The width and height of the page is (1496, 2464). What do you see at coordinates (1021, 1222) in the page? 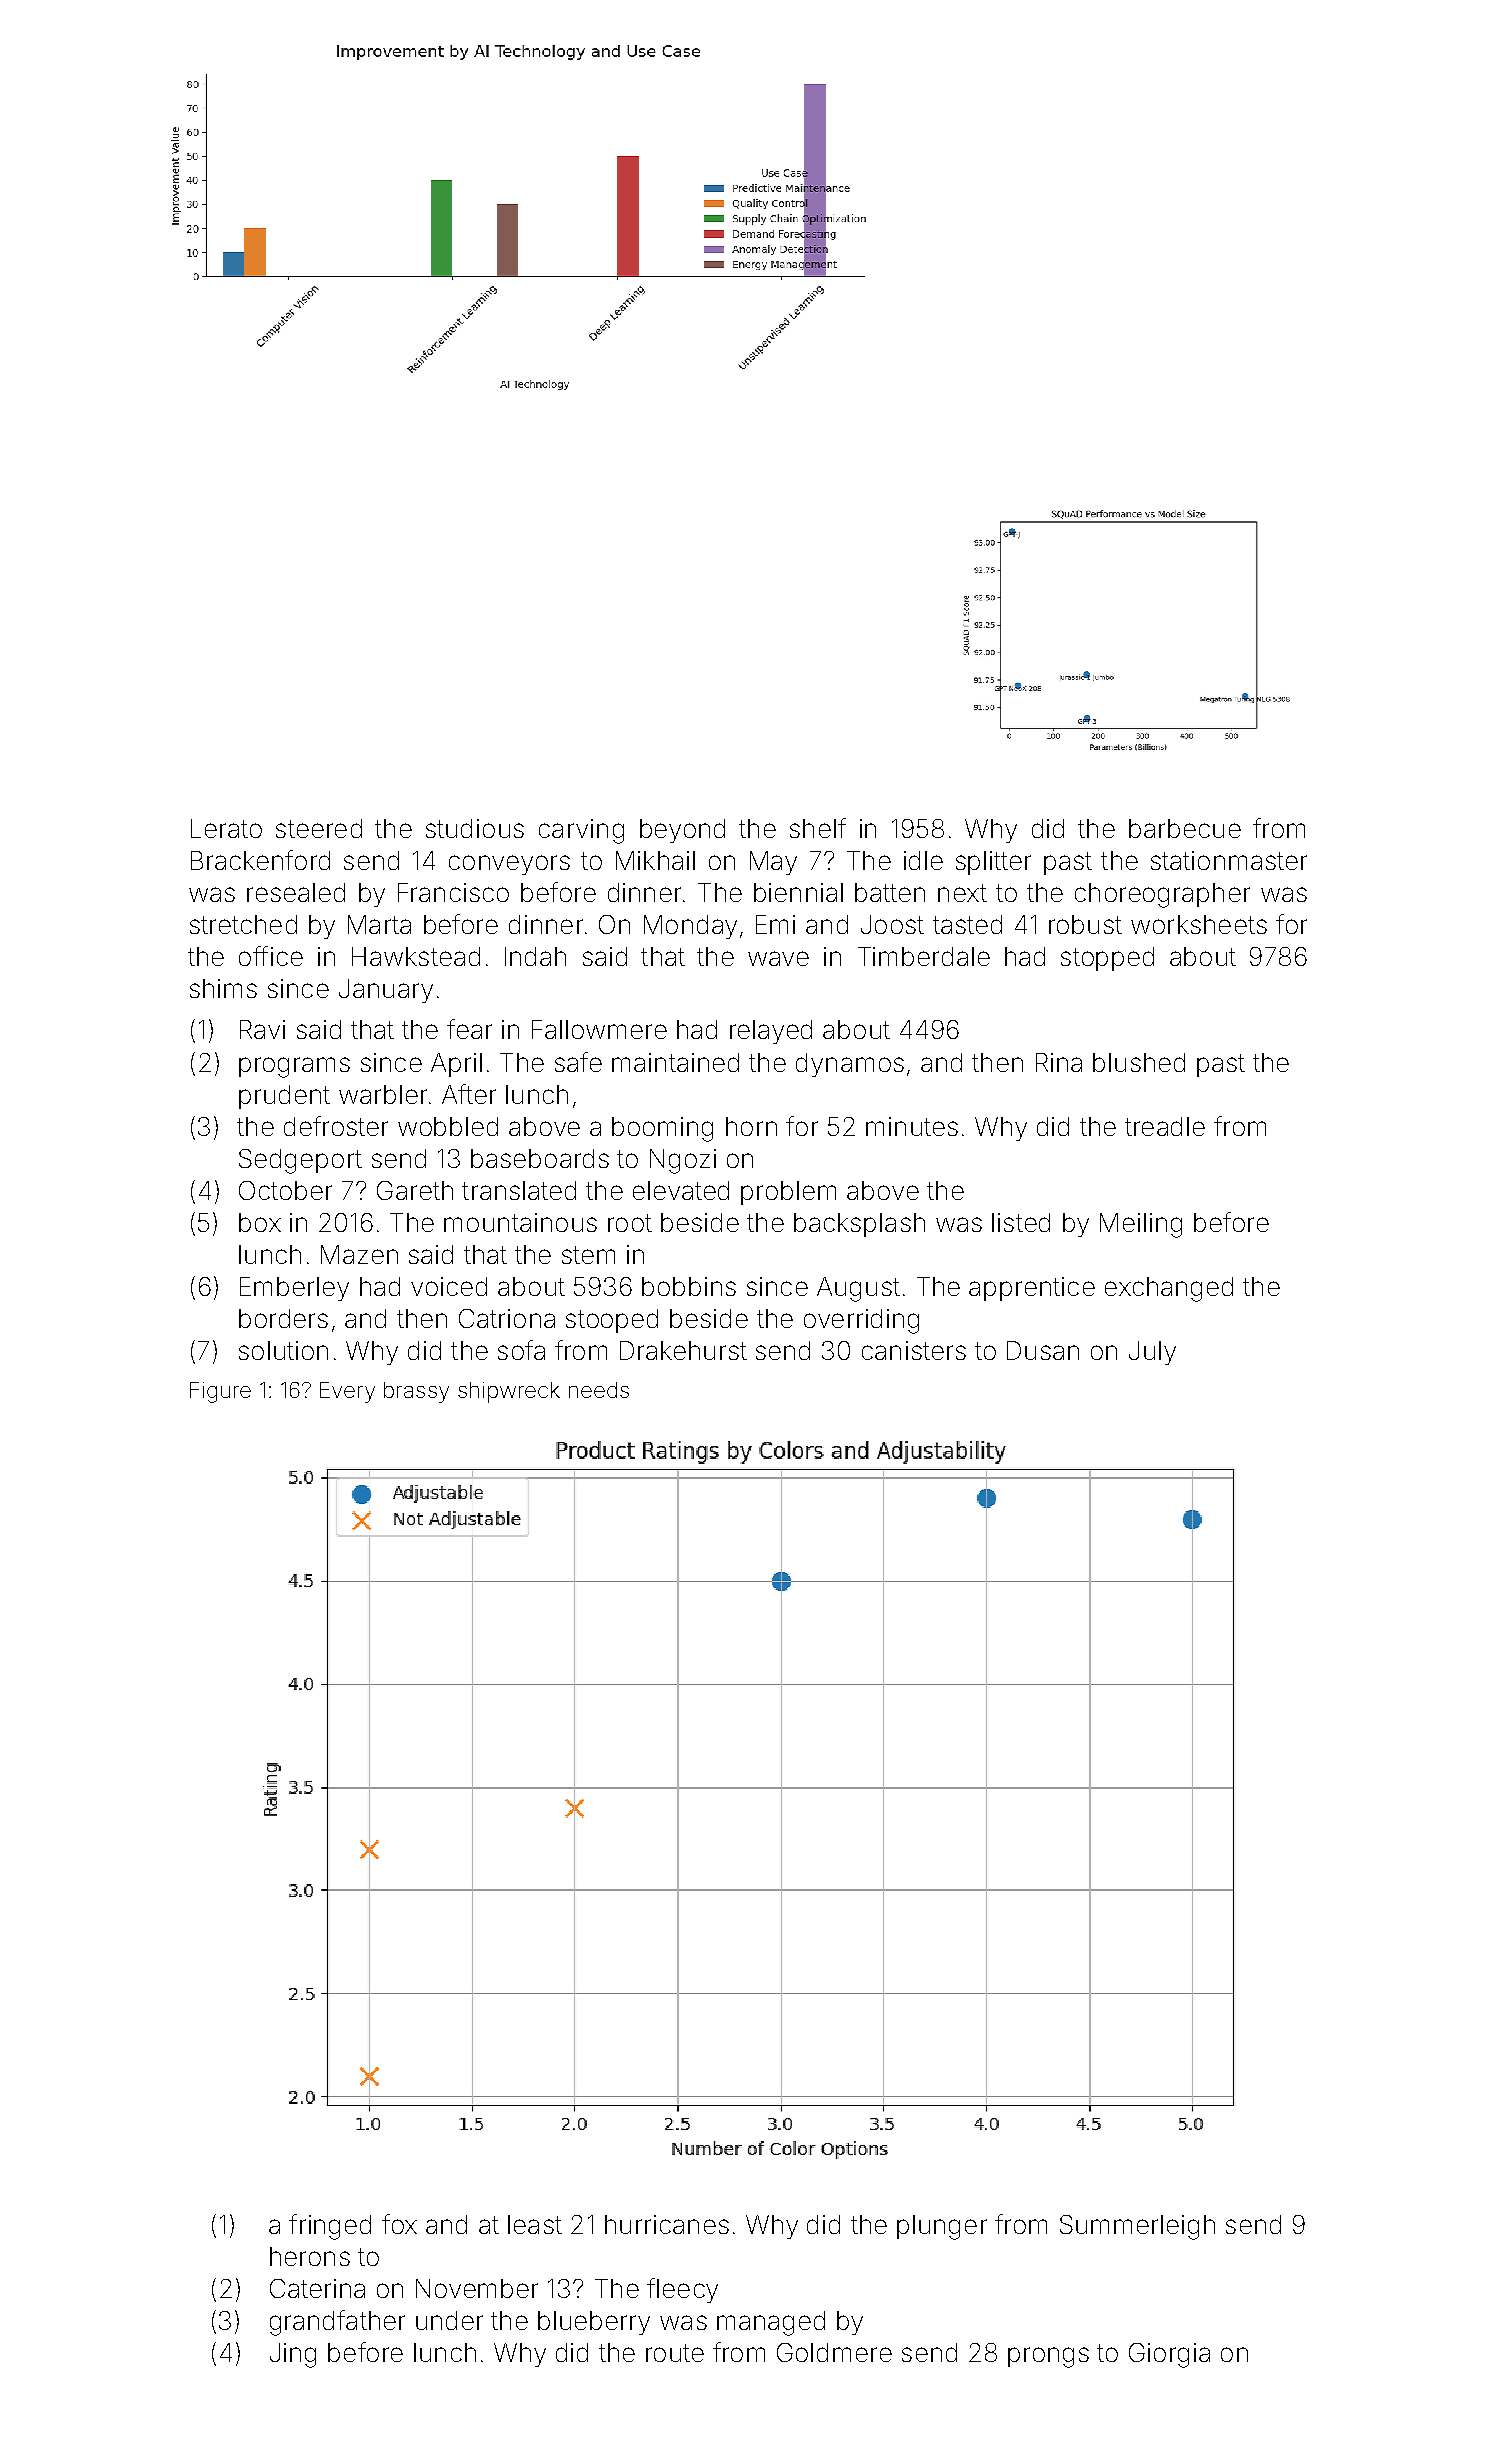
I see `listed` at bounding box center [1021, 1222].
